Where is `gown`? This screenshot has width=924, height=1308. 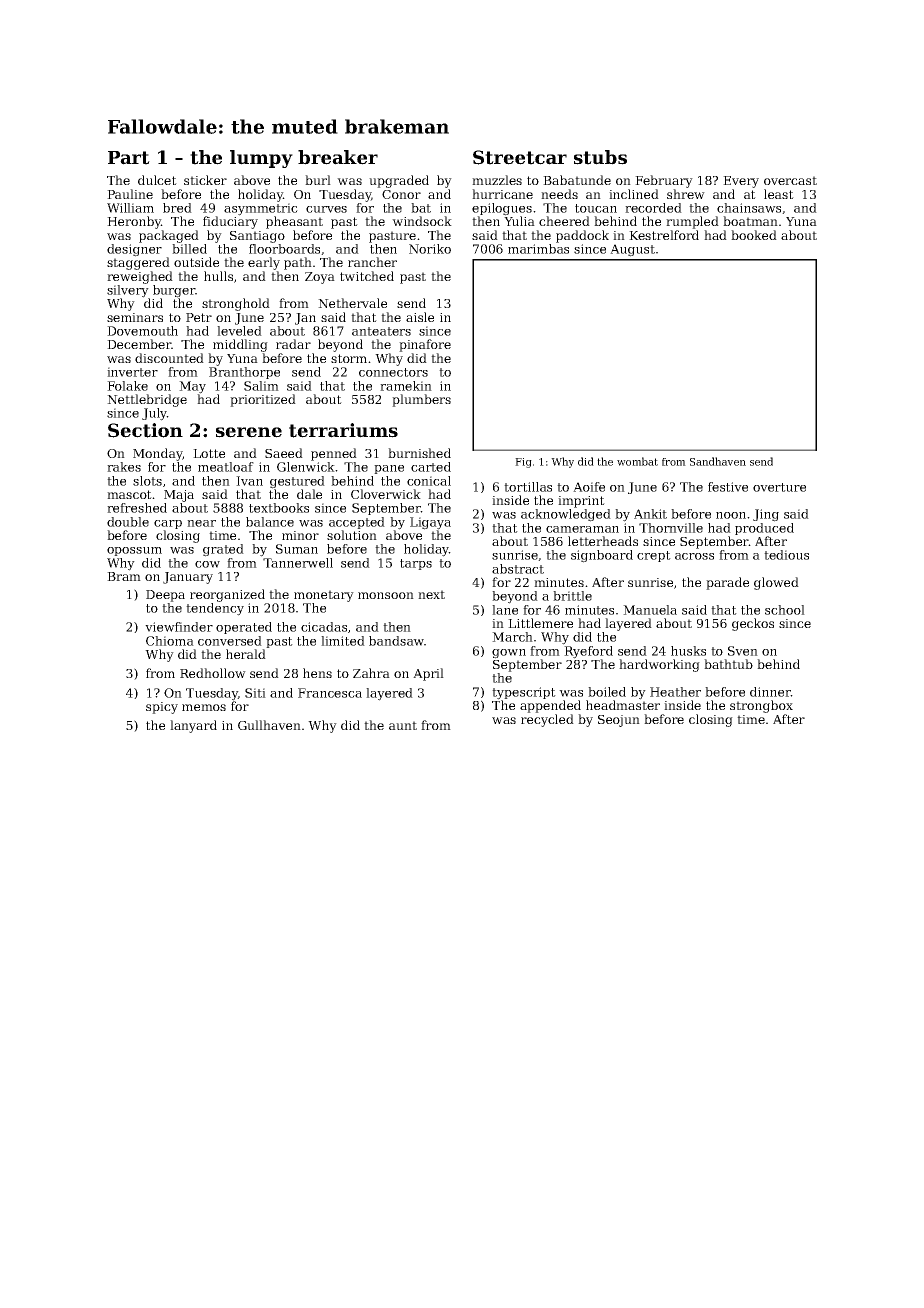
gown is located at coordinates (509, 654).
